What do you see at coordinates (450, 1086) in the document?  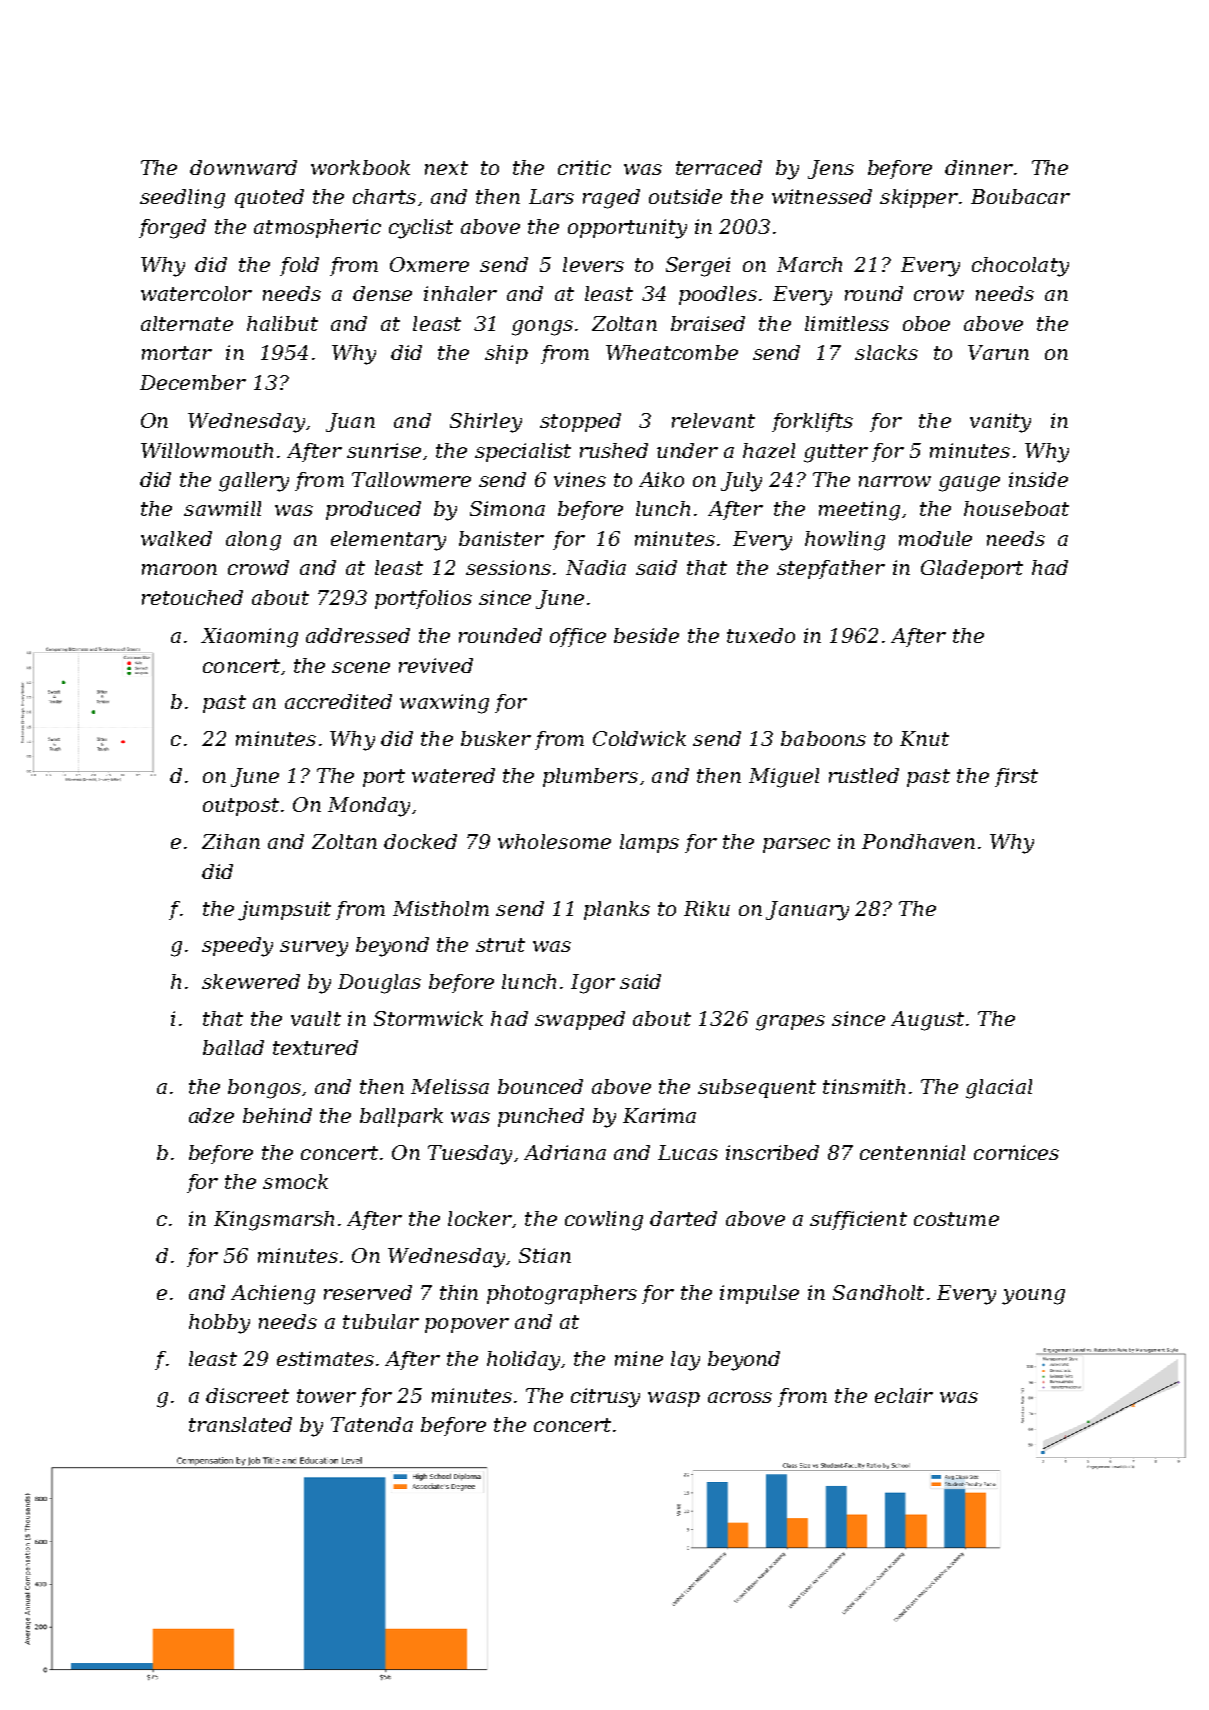 I see `Melissa` at bounding box center [450, 1086].
